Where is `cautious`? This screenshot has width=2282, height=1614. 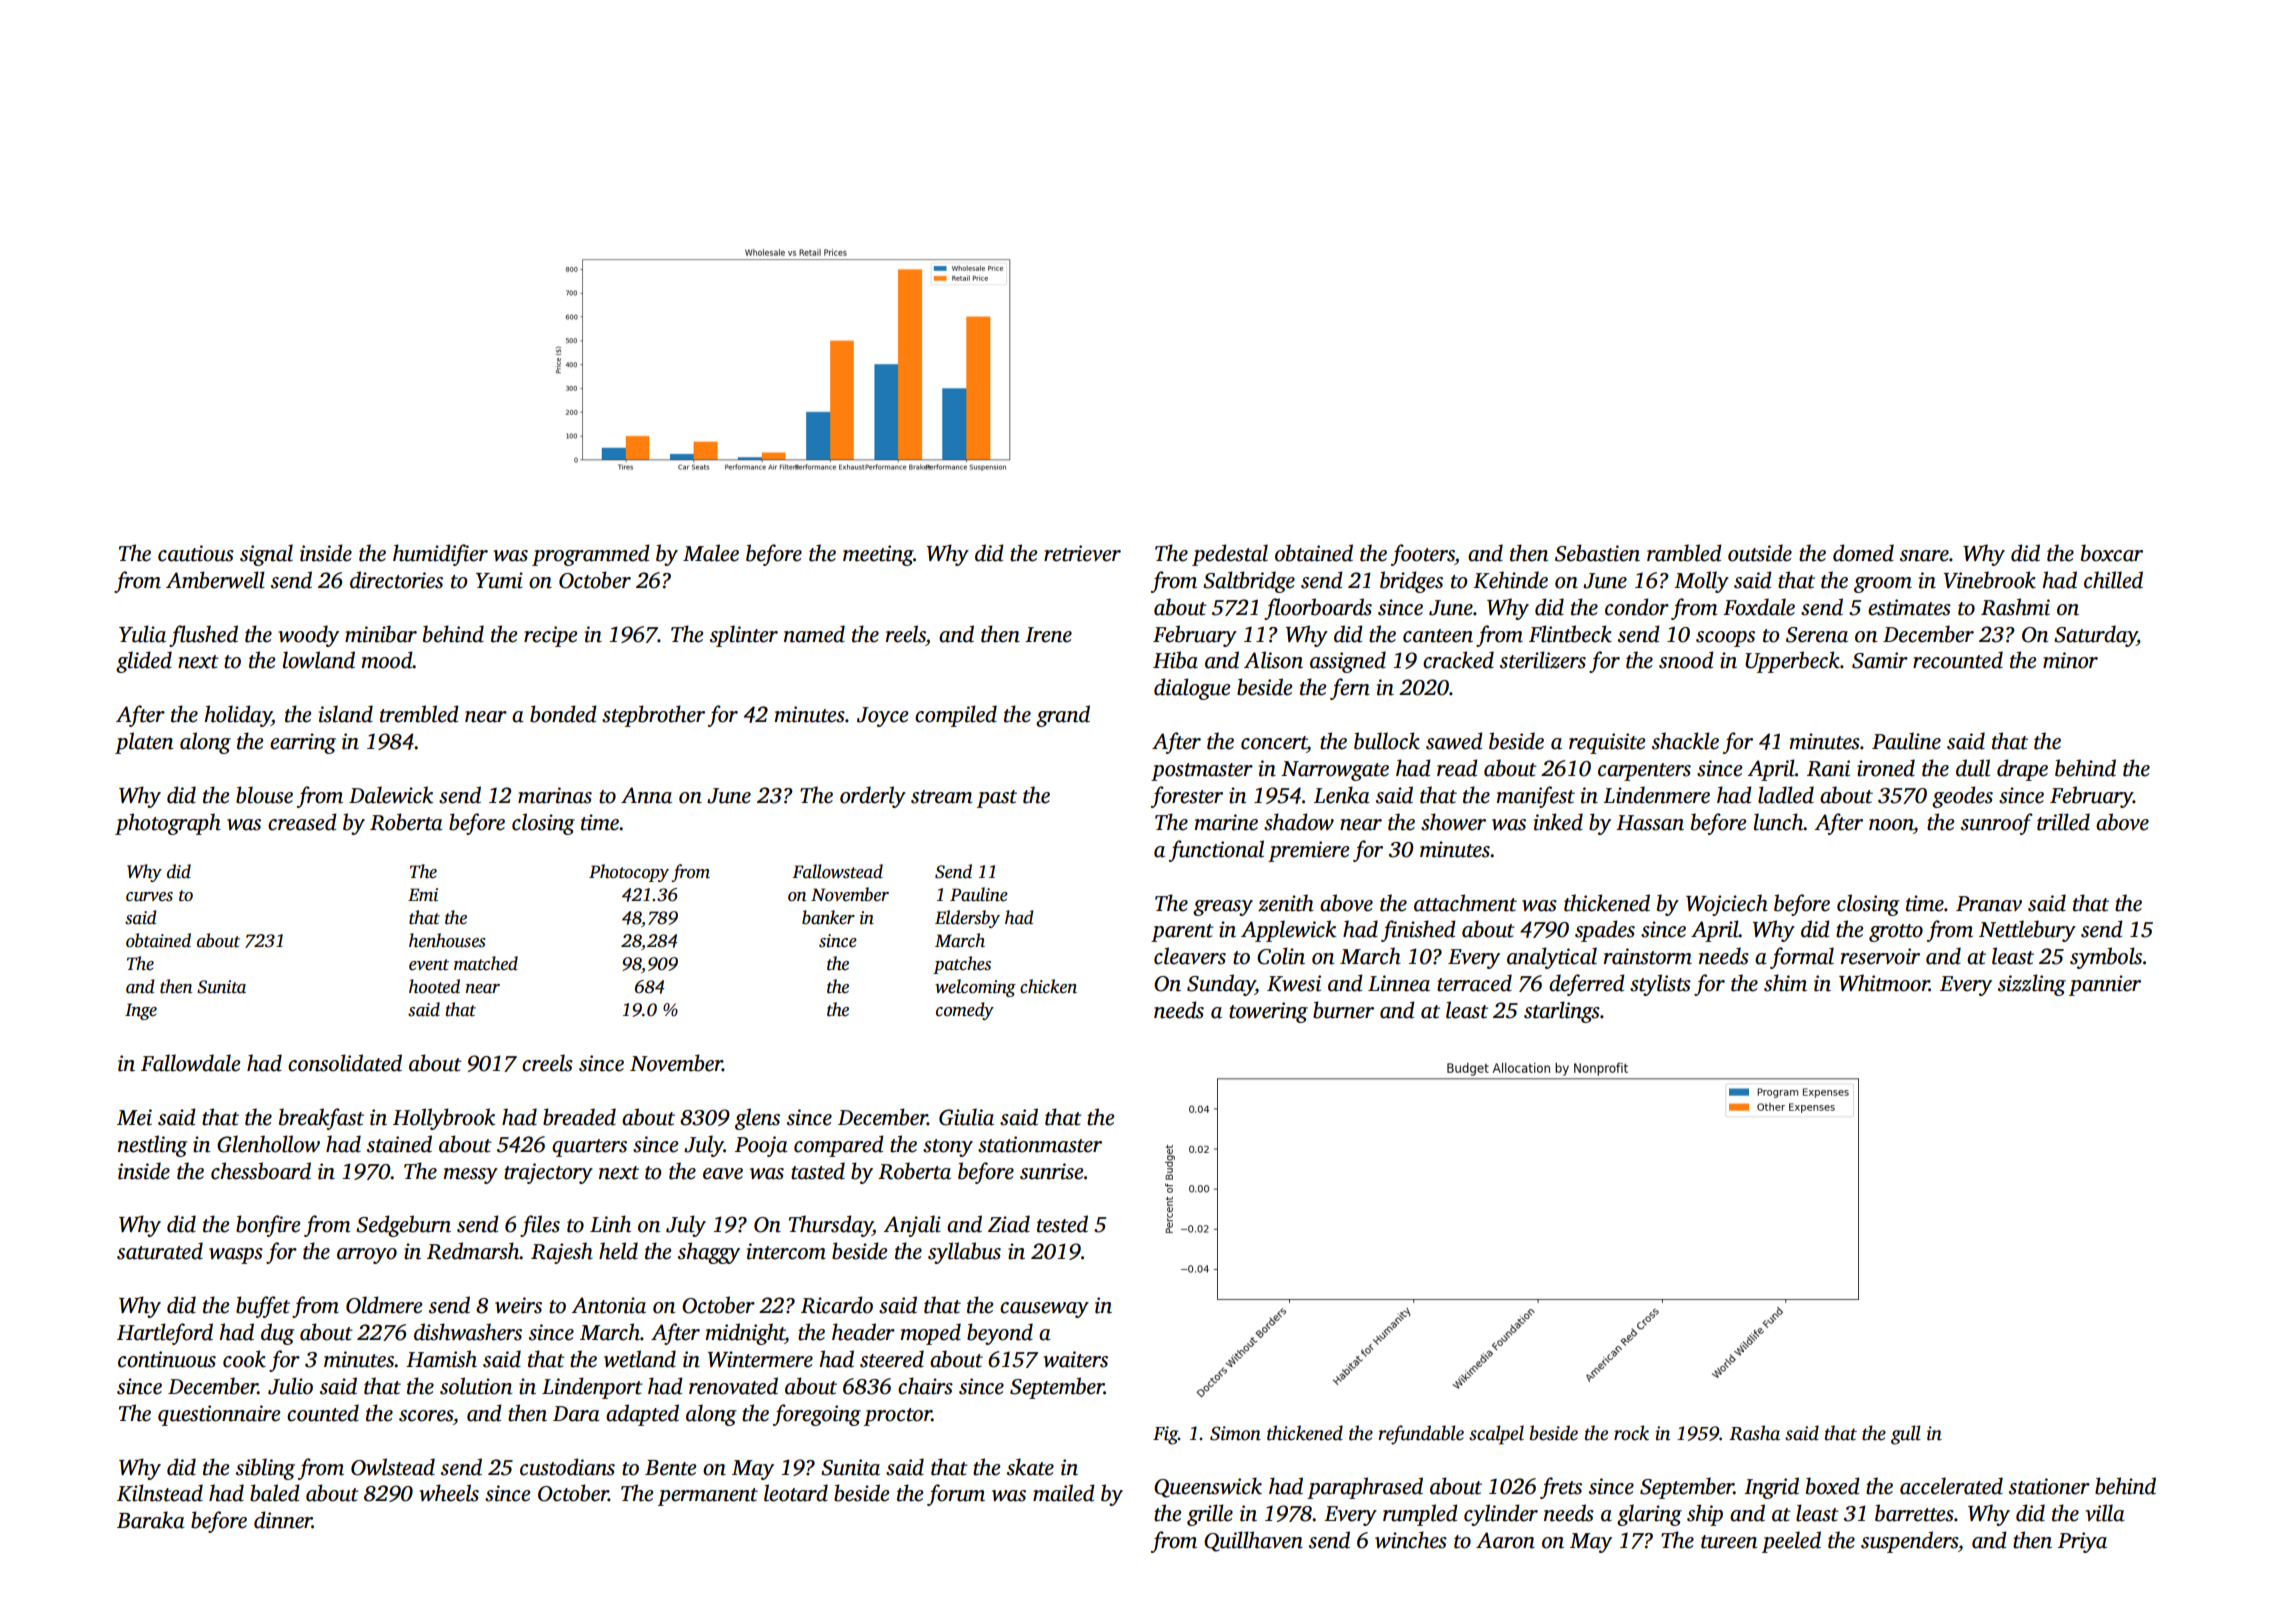
cautious is located at coordinates (196, 553).
